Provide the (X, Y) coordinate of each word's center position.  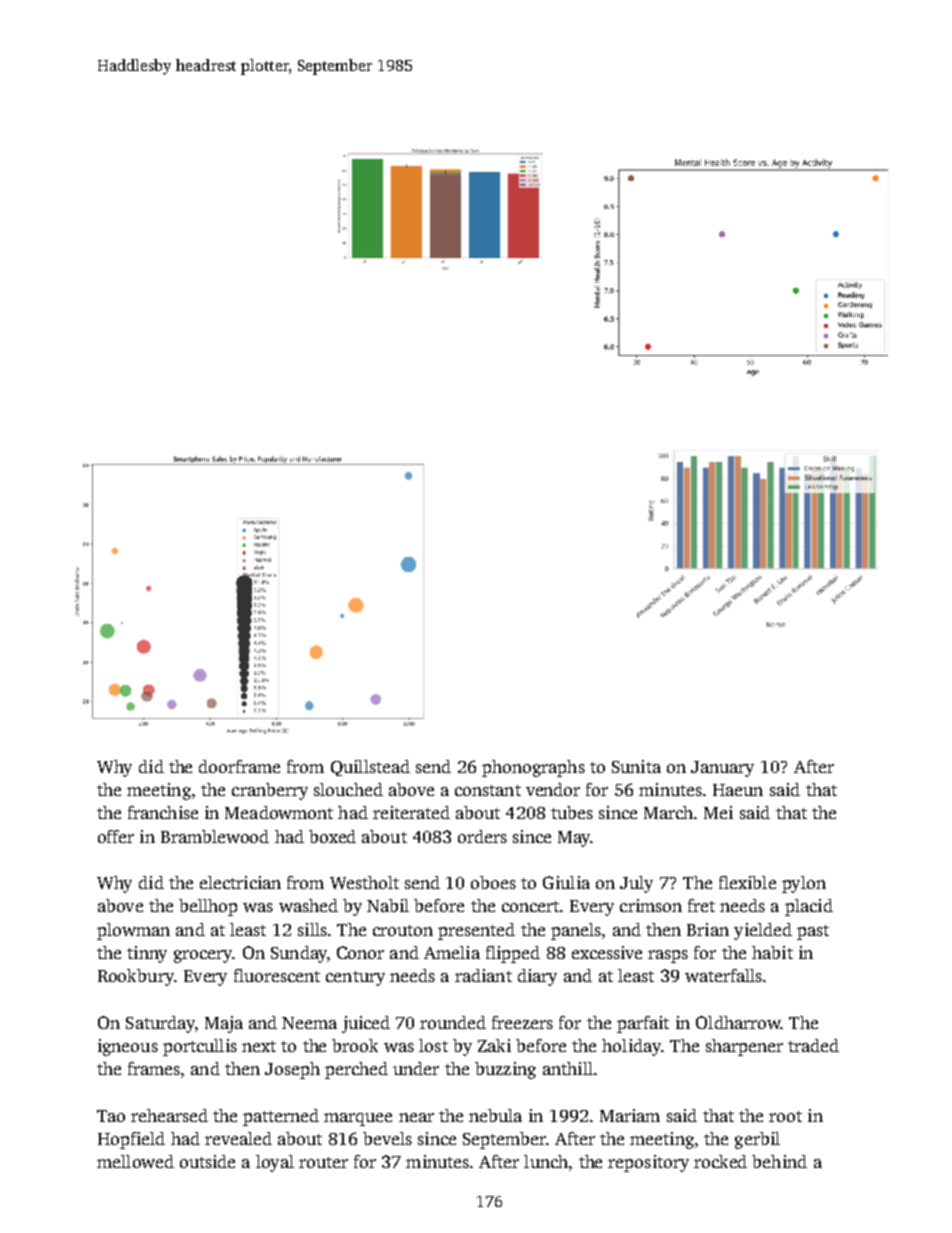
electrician (240, 882)
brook (355, 1045)
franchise (163, 812)
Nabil (388, 905)
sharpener (744, 1047)
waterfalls (723, 975)
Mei (718, 812)
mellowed (135, 1161)
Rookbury (136, 977)
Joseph (292, 1070)
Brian (708, 929)
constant (488, 790)
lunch (546, 1161)
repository (648, 1163)
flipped (513, 954)
